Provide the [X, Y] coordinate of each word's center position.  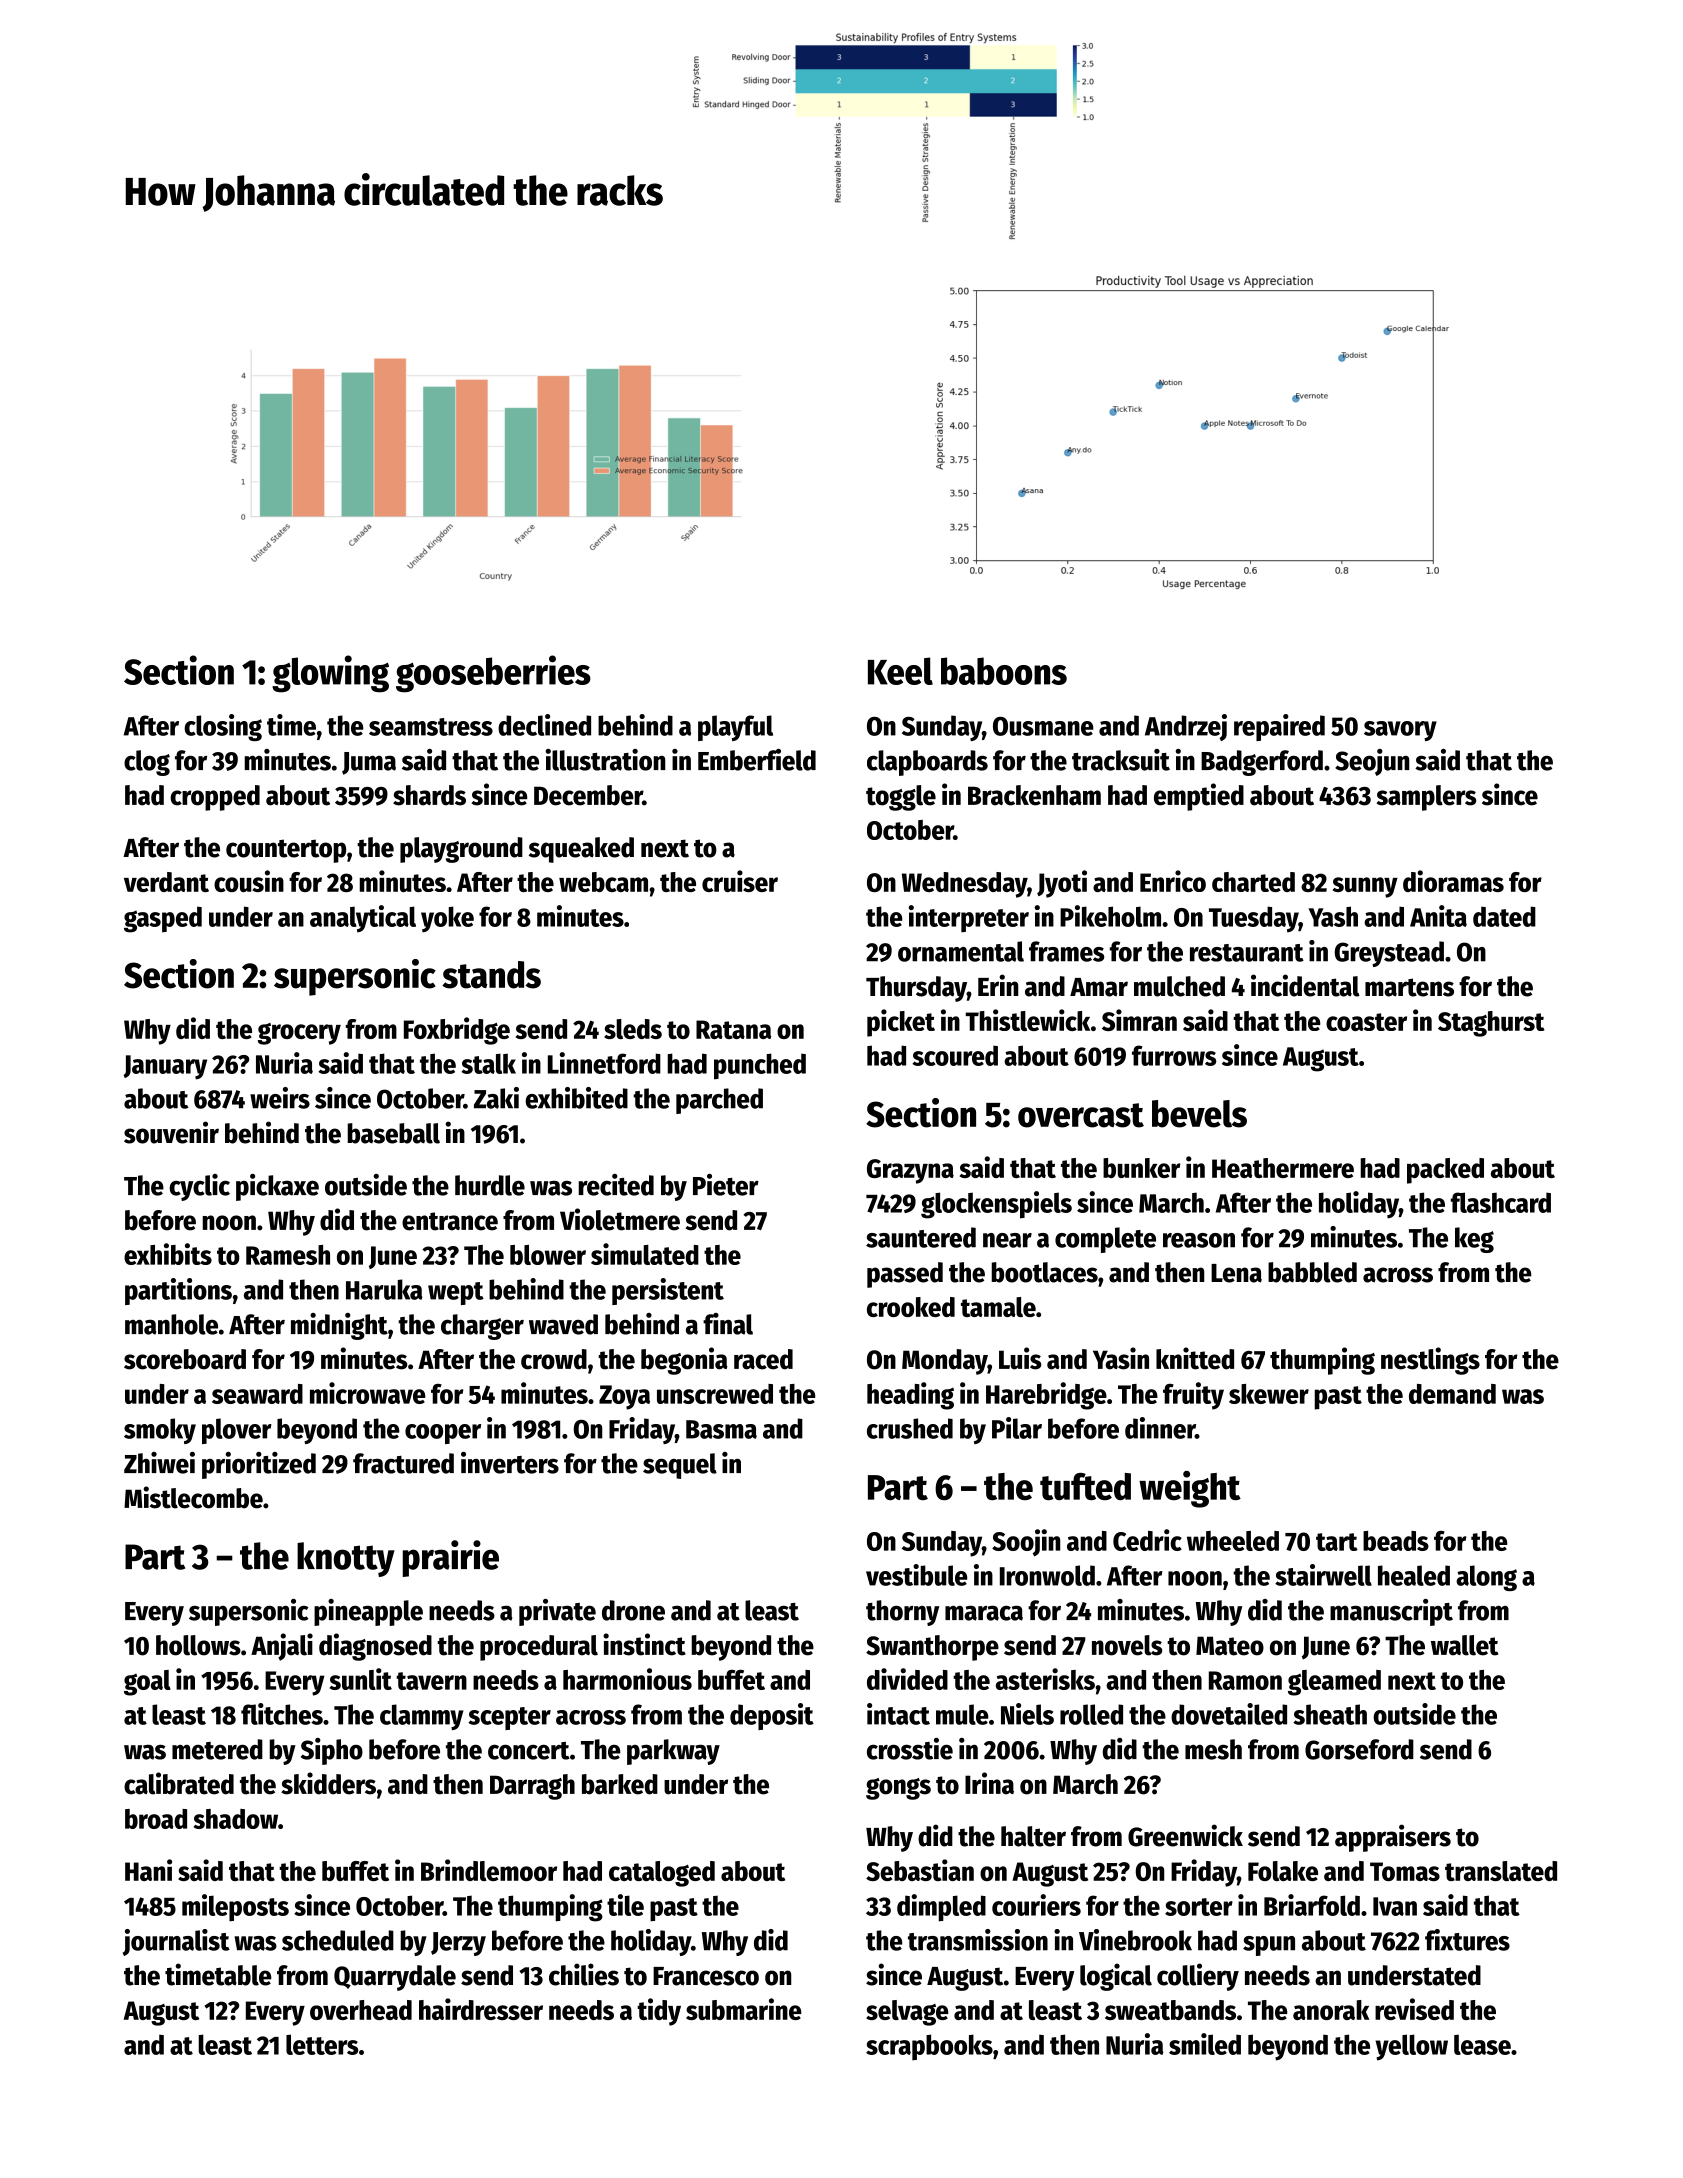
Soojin [1026, 1543]
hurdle [490, 1185]
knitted [1195, 1358]
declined [544, 725]
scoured [955, 1055]
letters [322, 2044]
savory [1400, 731]
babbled [1312, 1272]
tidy [659, 2012]
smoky [160, 1431]
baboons [1004, 671]
